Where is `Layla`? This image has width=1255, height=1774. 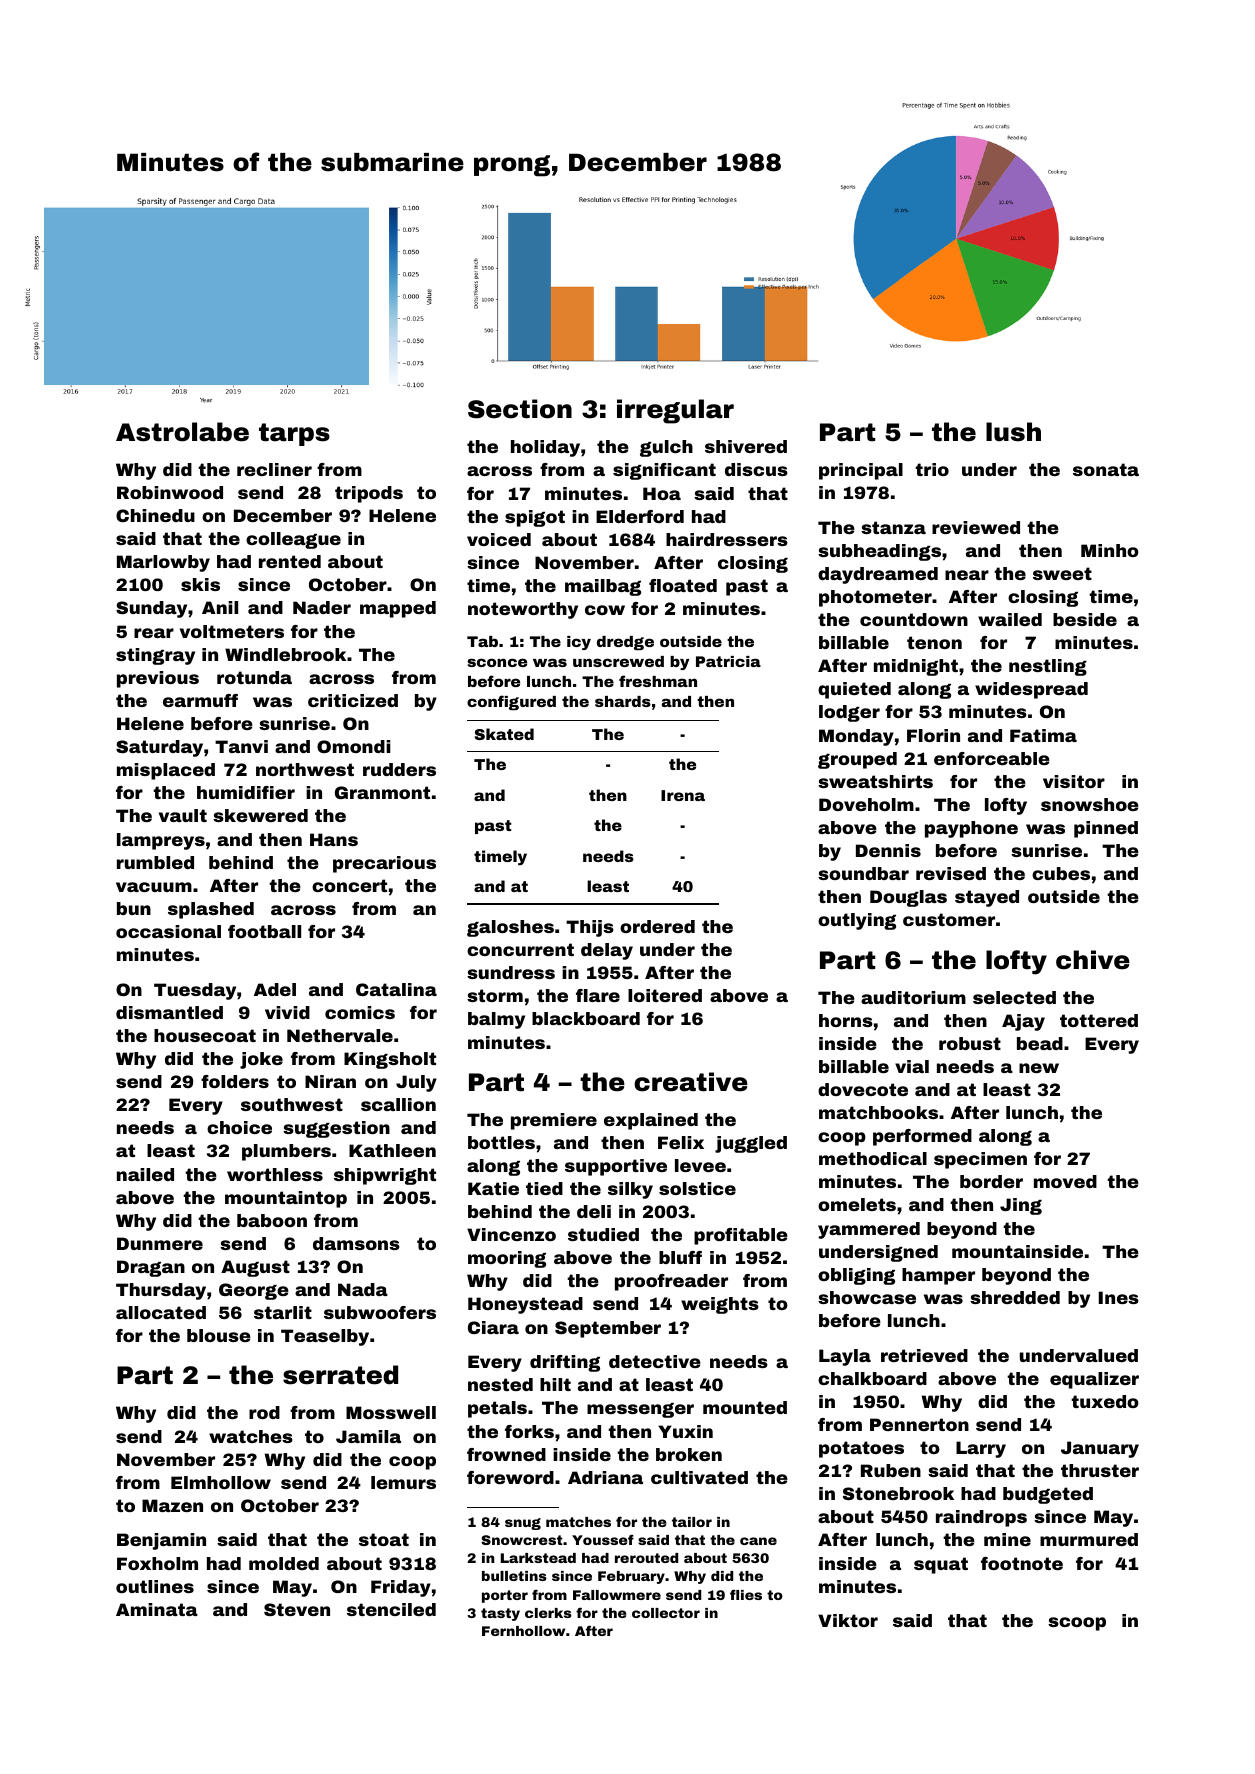 Layla is located at coordinates (845, 1357).
